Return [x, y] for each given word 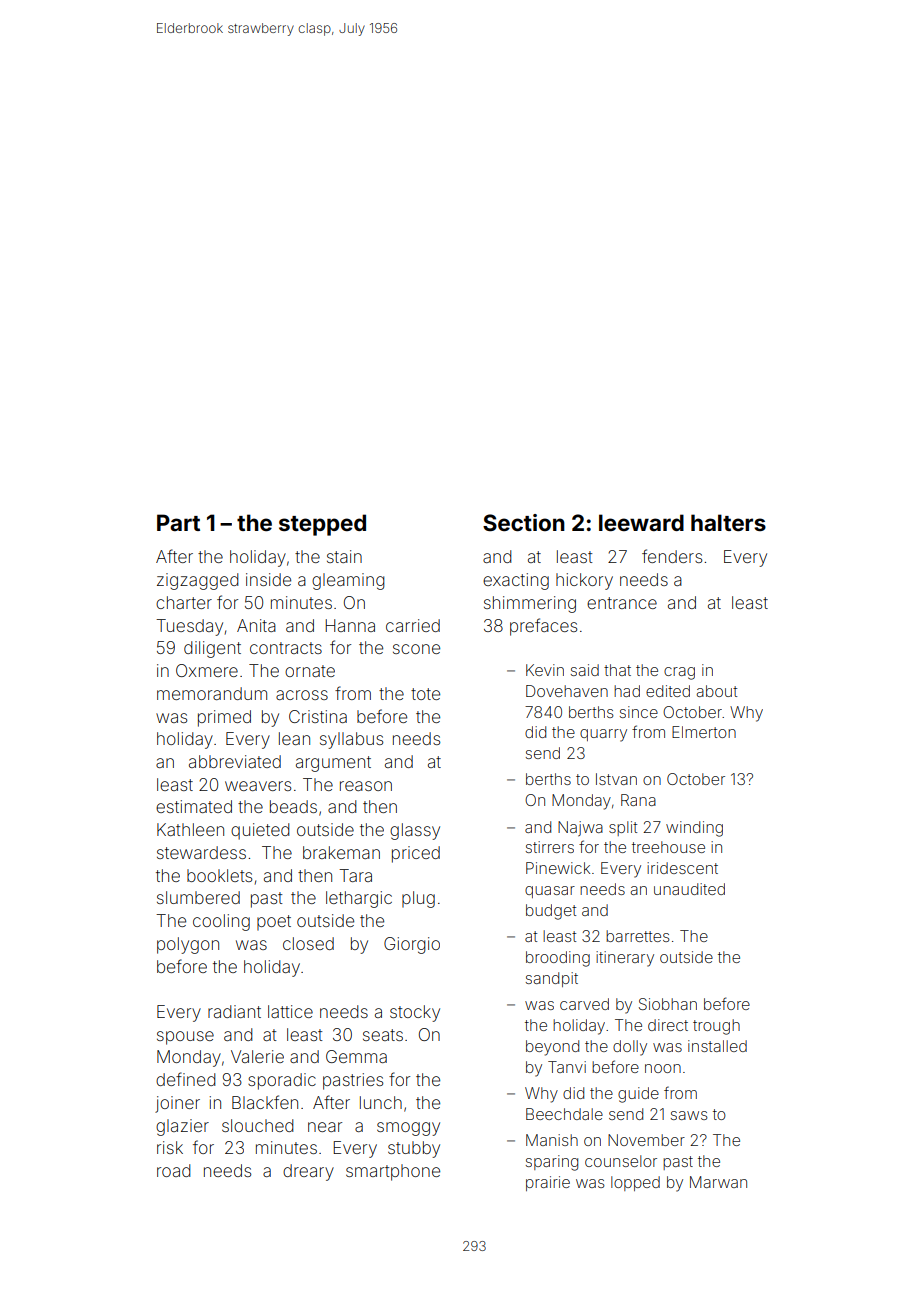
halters [728, 522]
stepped [322, 525]
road [174, 1170]
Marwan [718, 1182]
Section [524, 522]
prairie [548, 1183]
